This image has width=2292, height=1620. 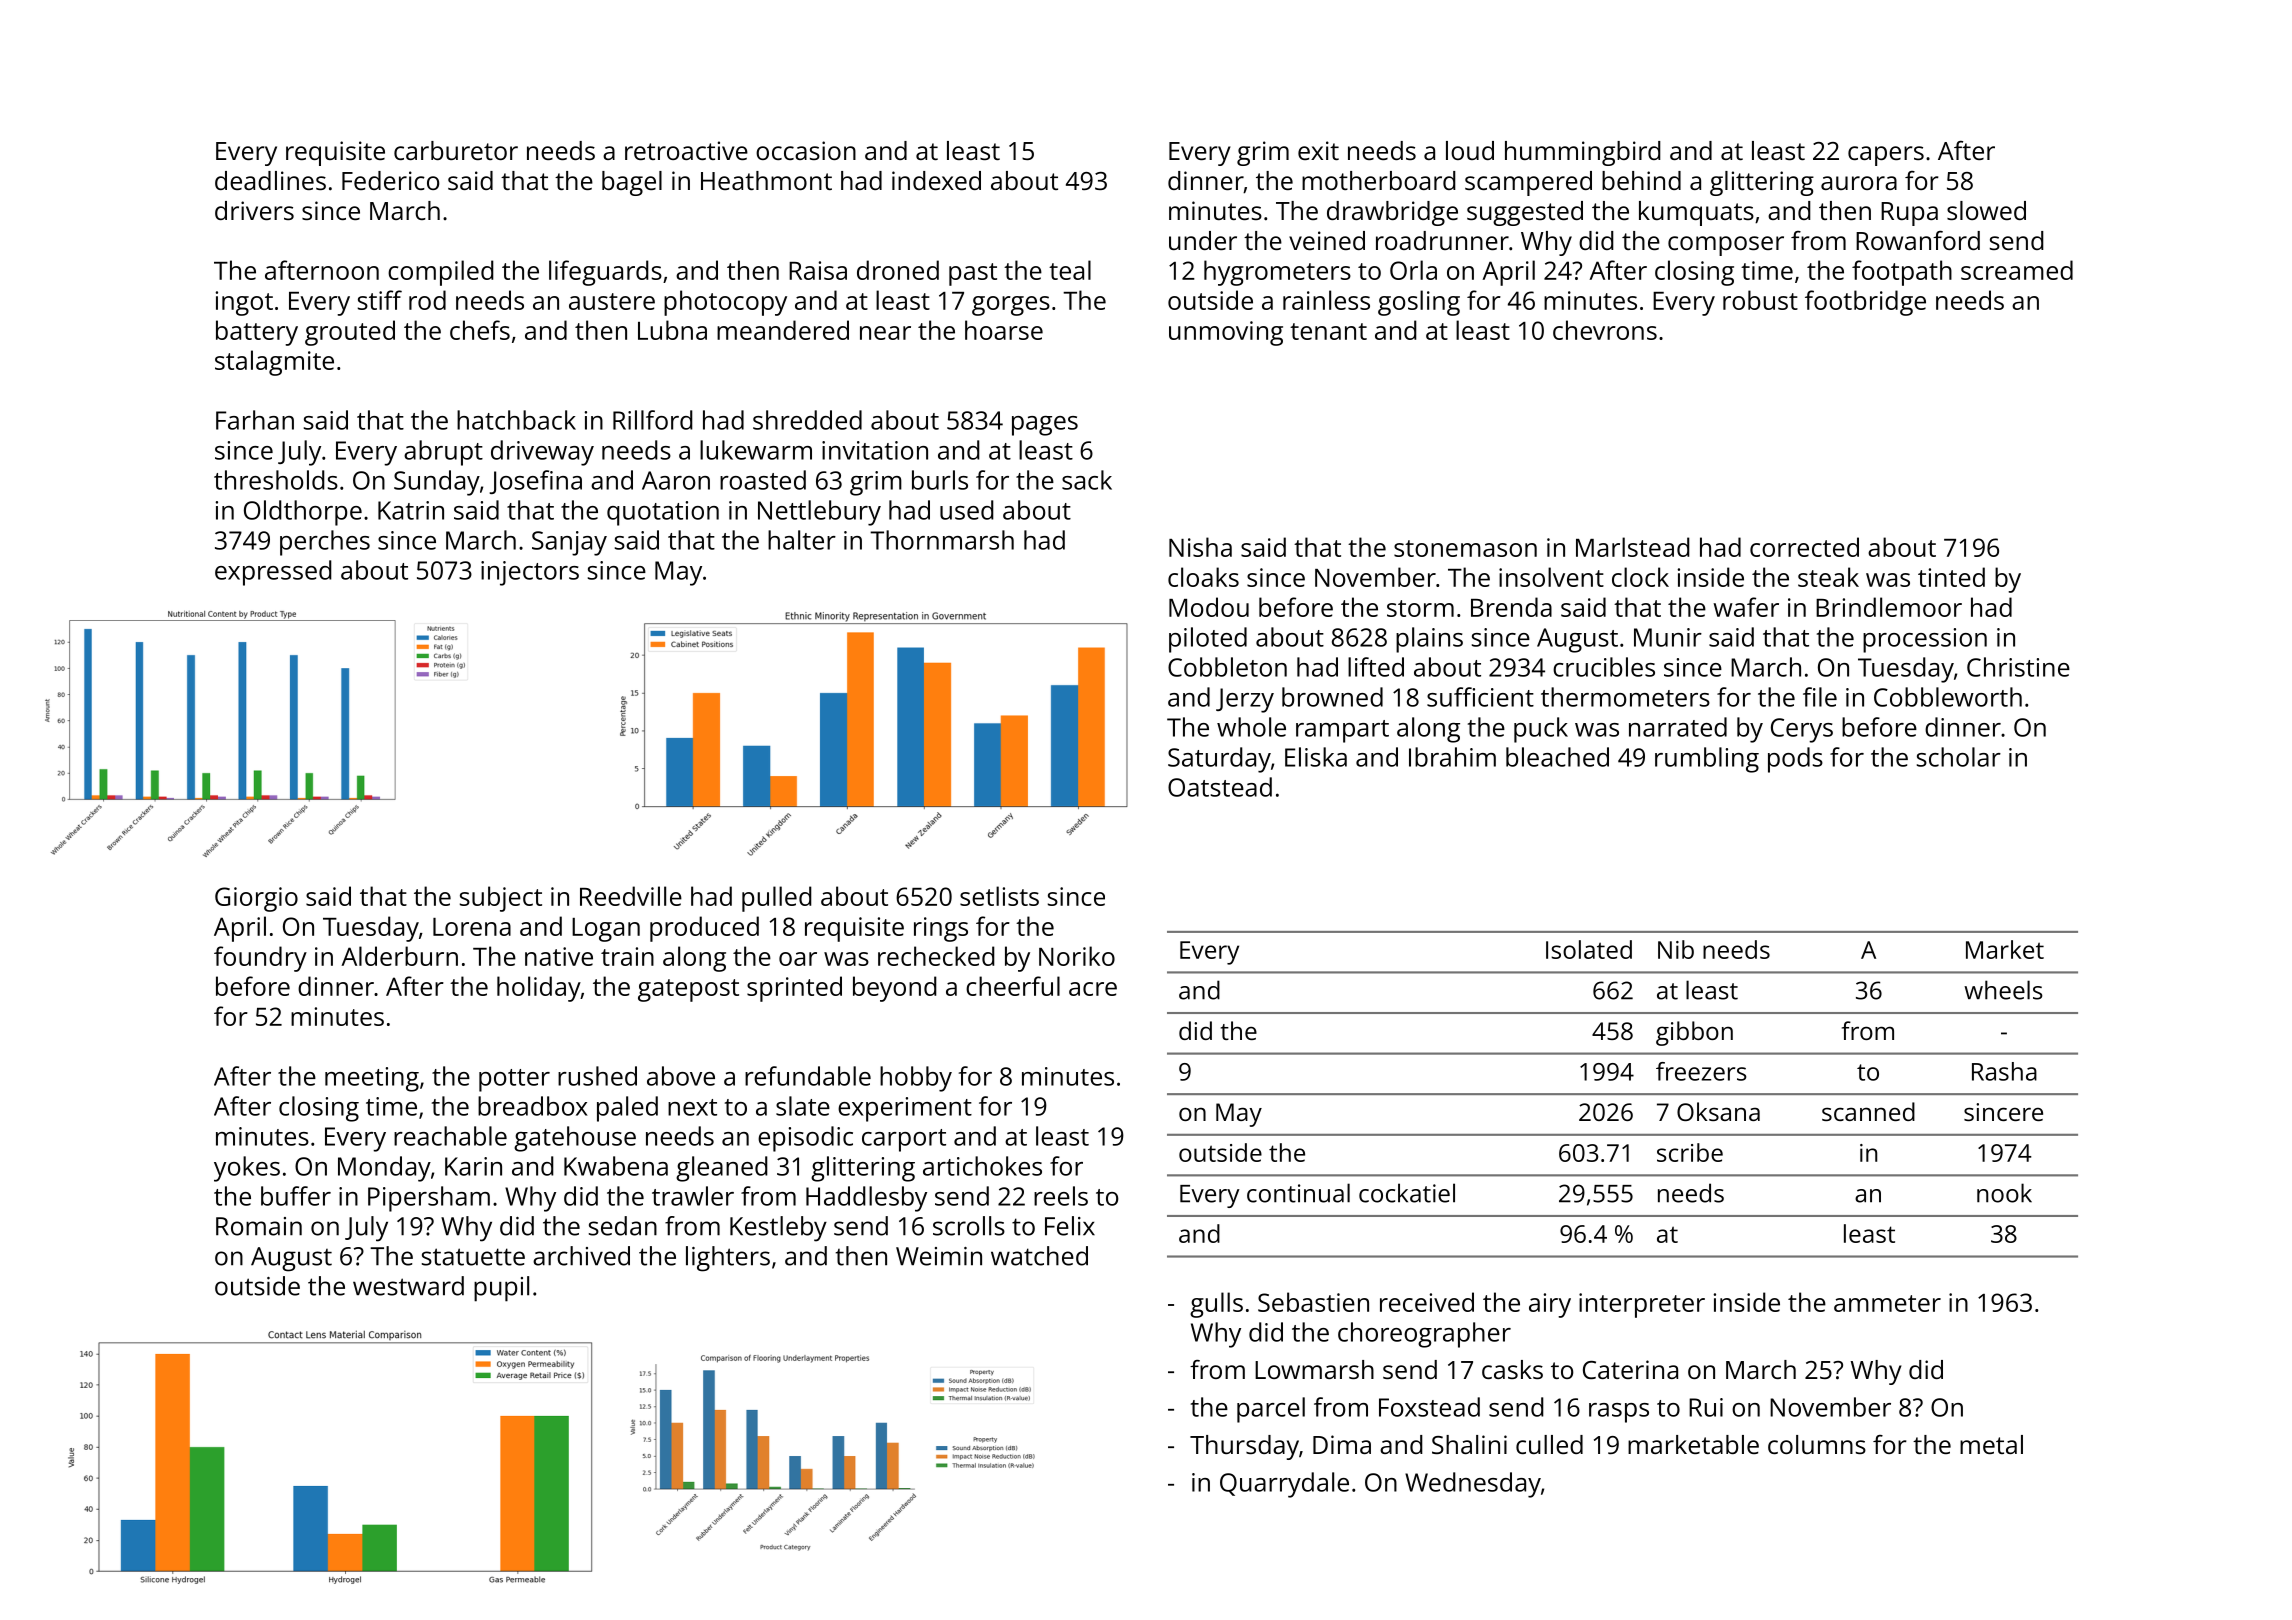 What do you see at coordinates (408, 1286) in the image?
I see `westward` at bounding box center [408, 1286].
